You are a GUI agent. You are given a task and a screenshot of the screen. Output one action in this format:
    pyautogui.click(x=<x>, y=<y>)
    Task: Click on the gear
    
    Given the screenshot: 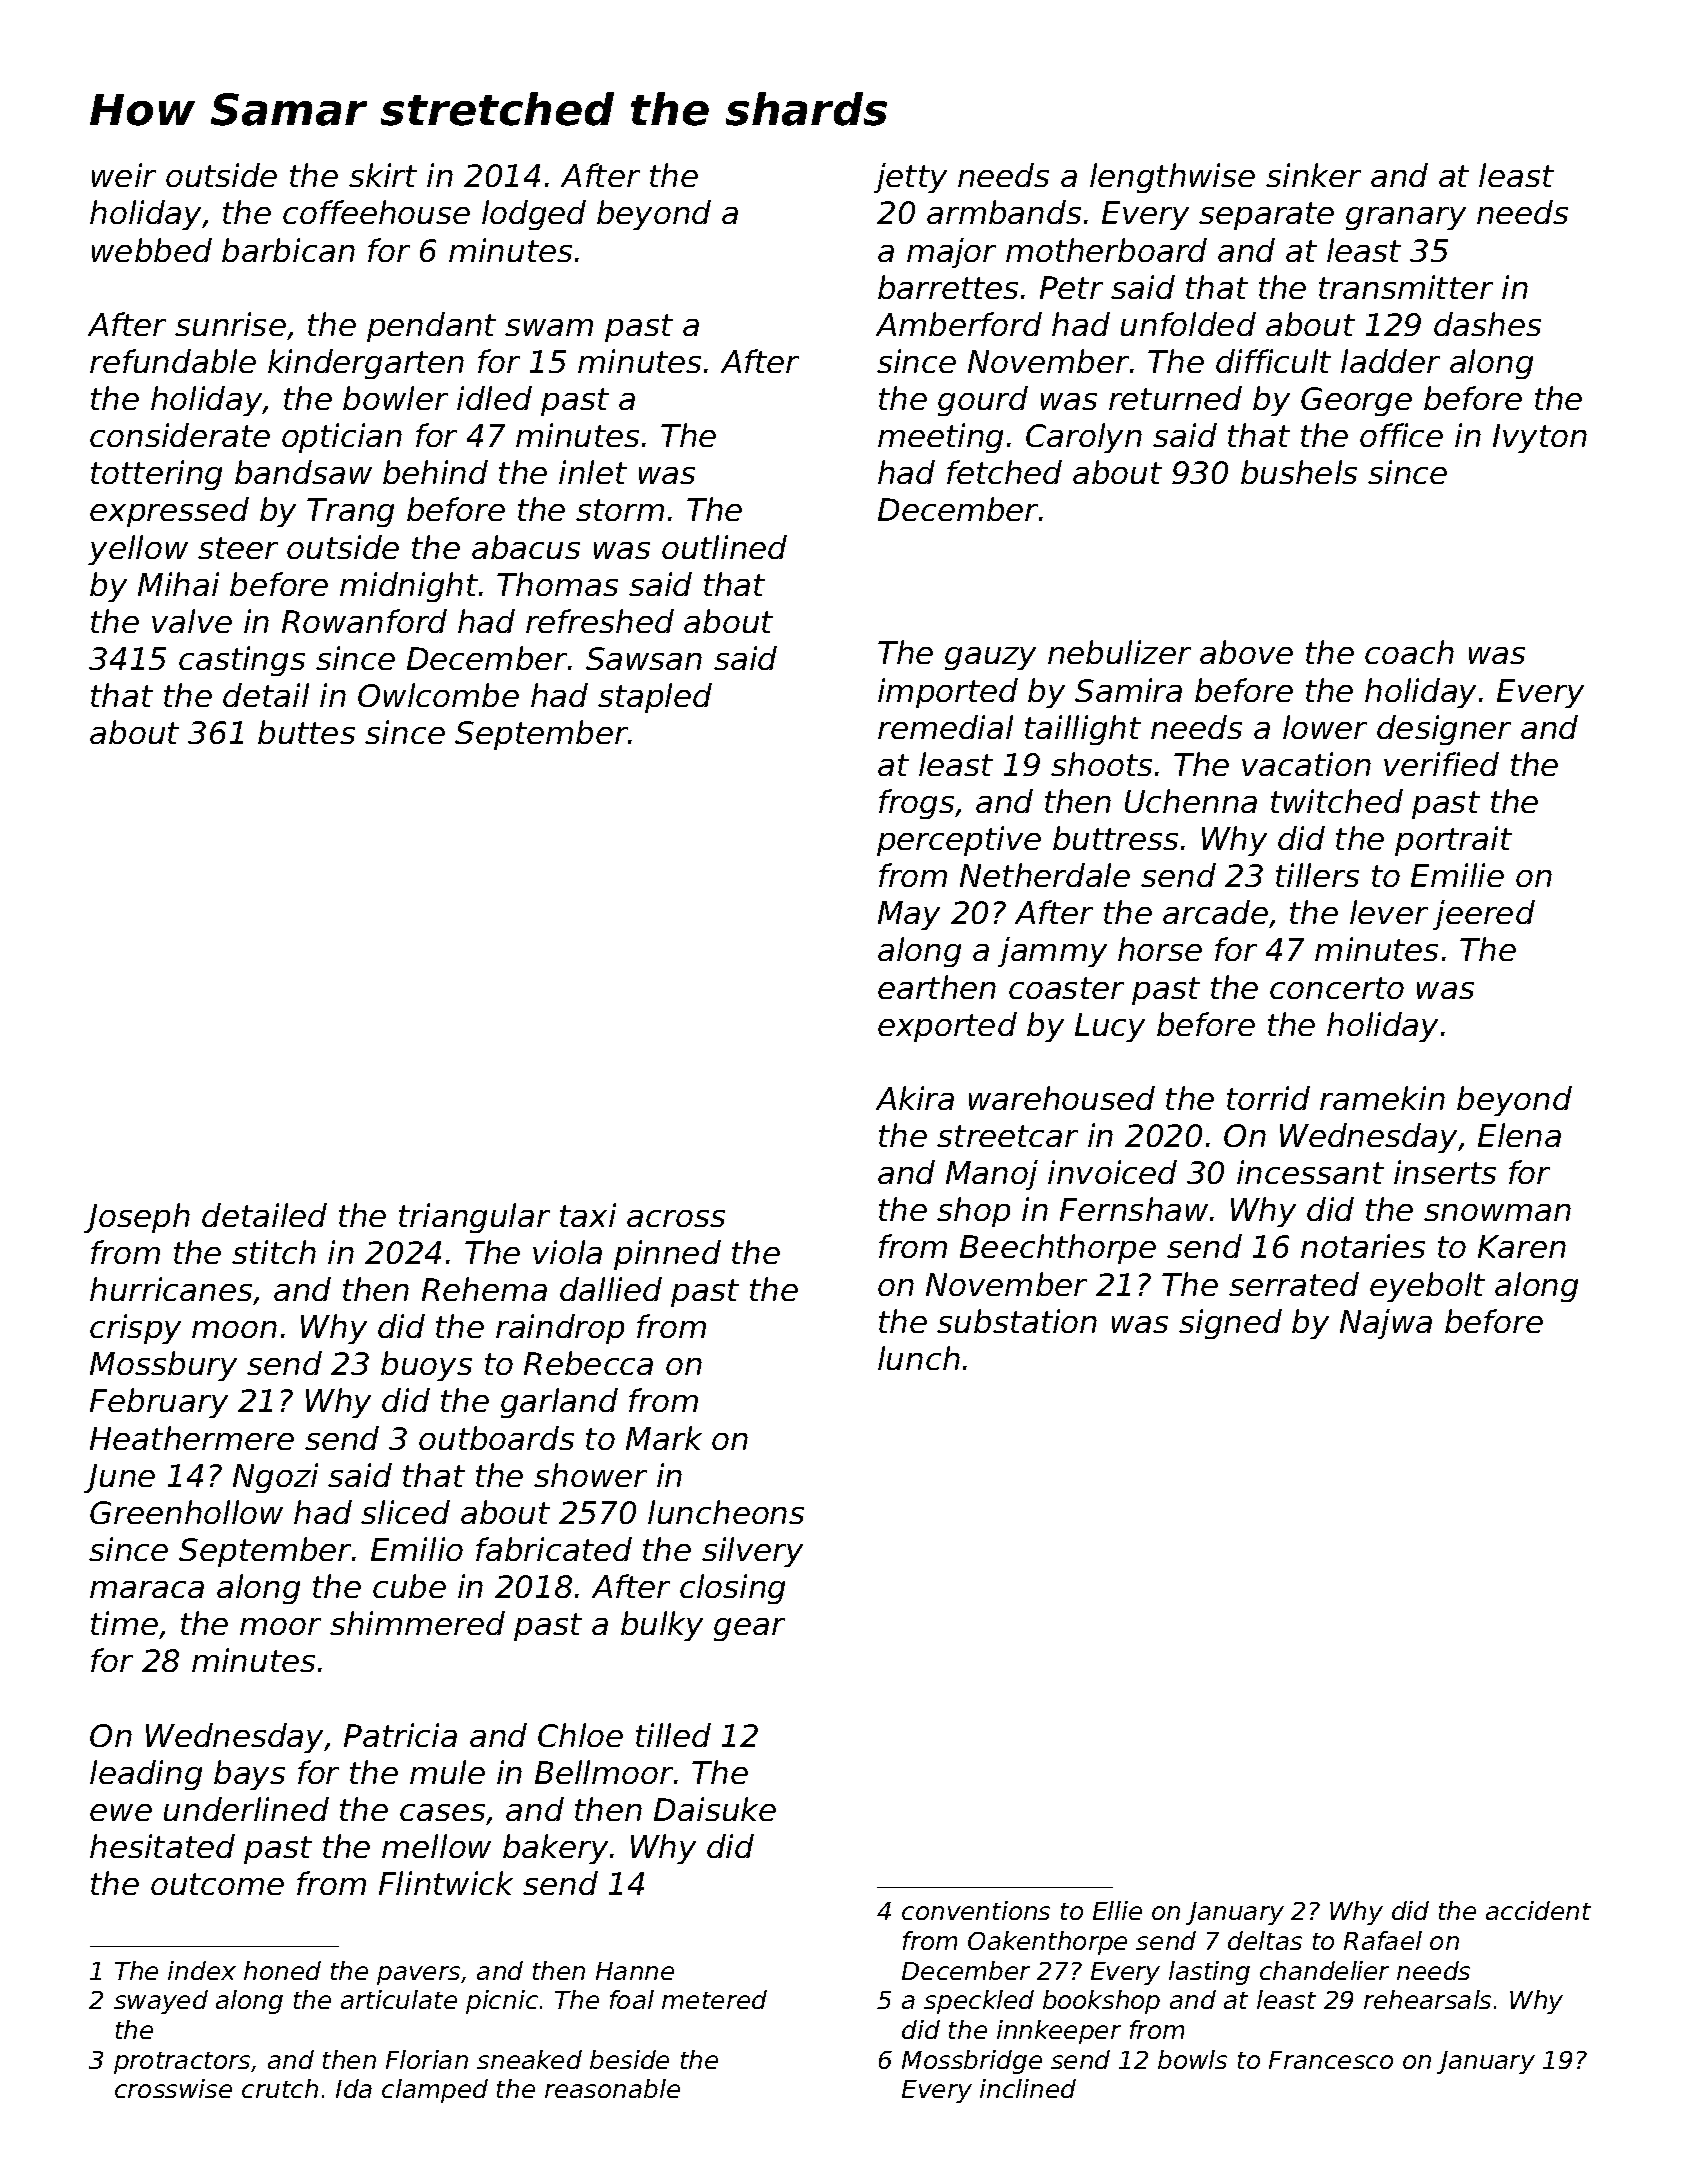 What is the action you would take?
    pyautogui.click(x=749, y=1629)
